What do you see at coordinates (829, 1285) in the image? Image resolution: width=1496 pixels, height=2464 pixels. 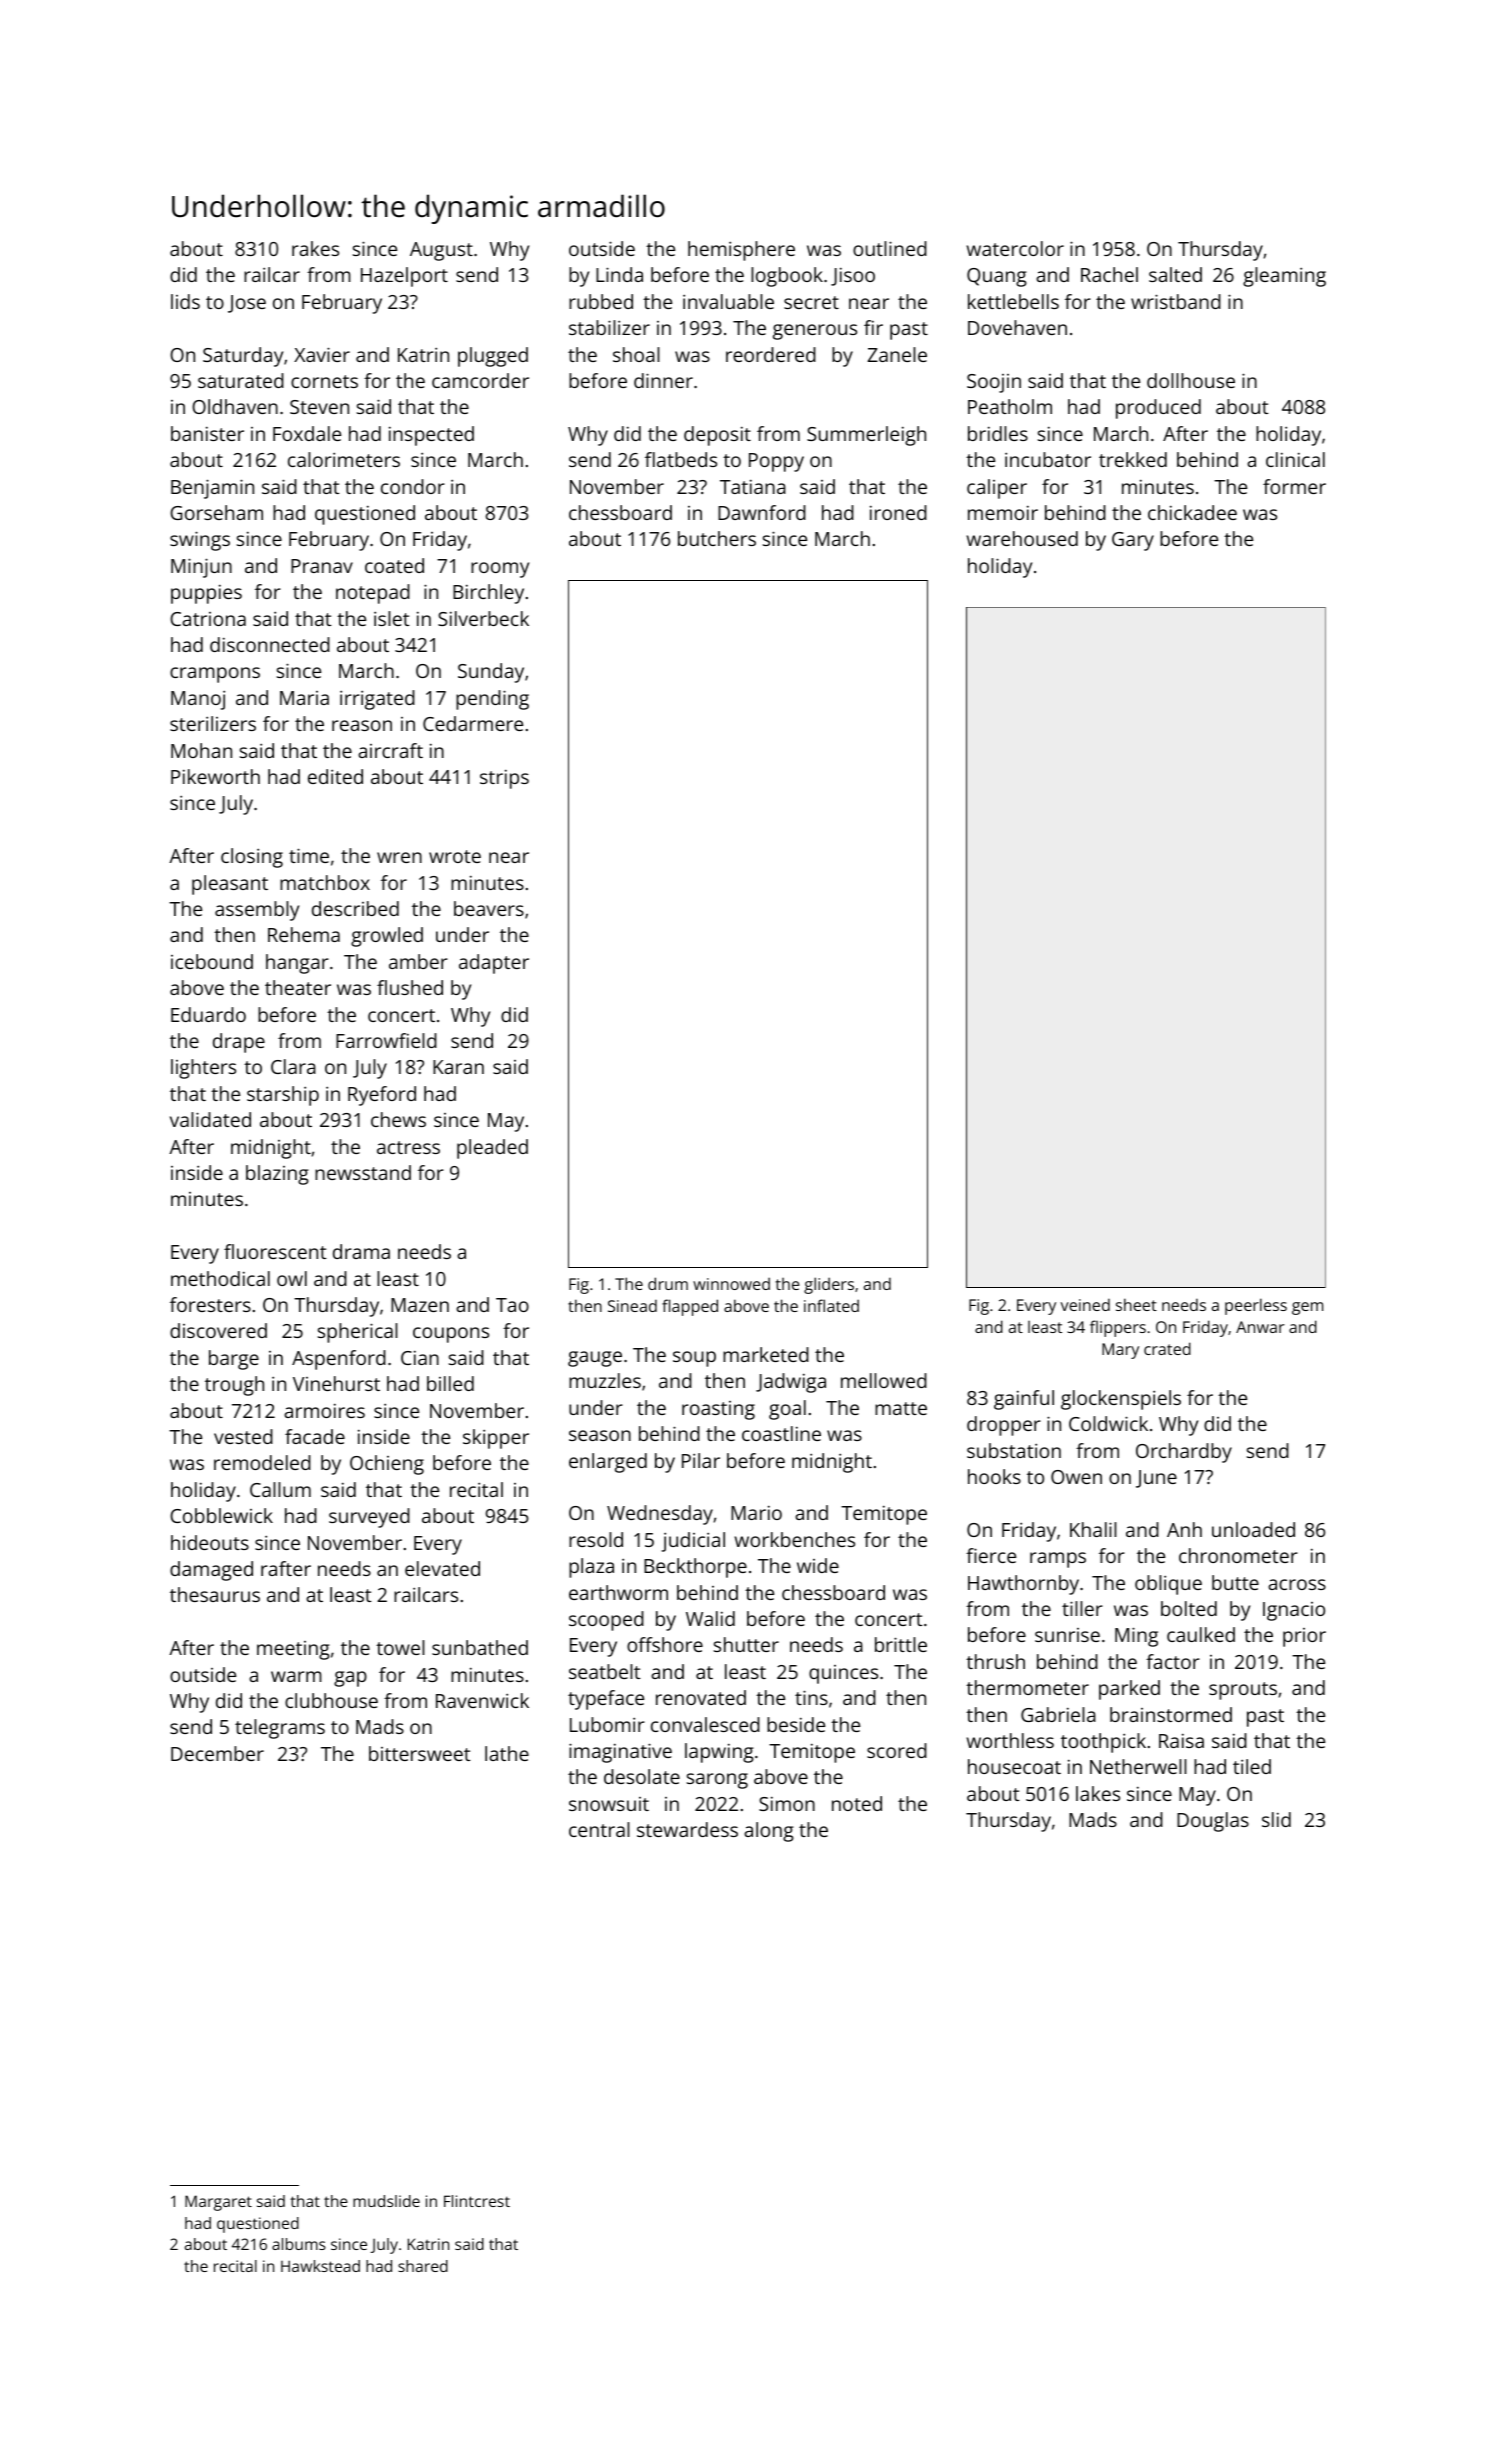 I see `gliders` at bounding box center [829, 1285].
